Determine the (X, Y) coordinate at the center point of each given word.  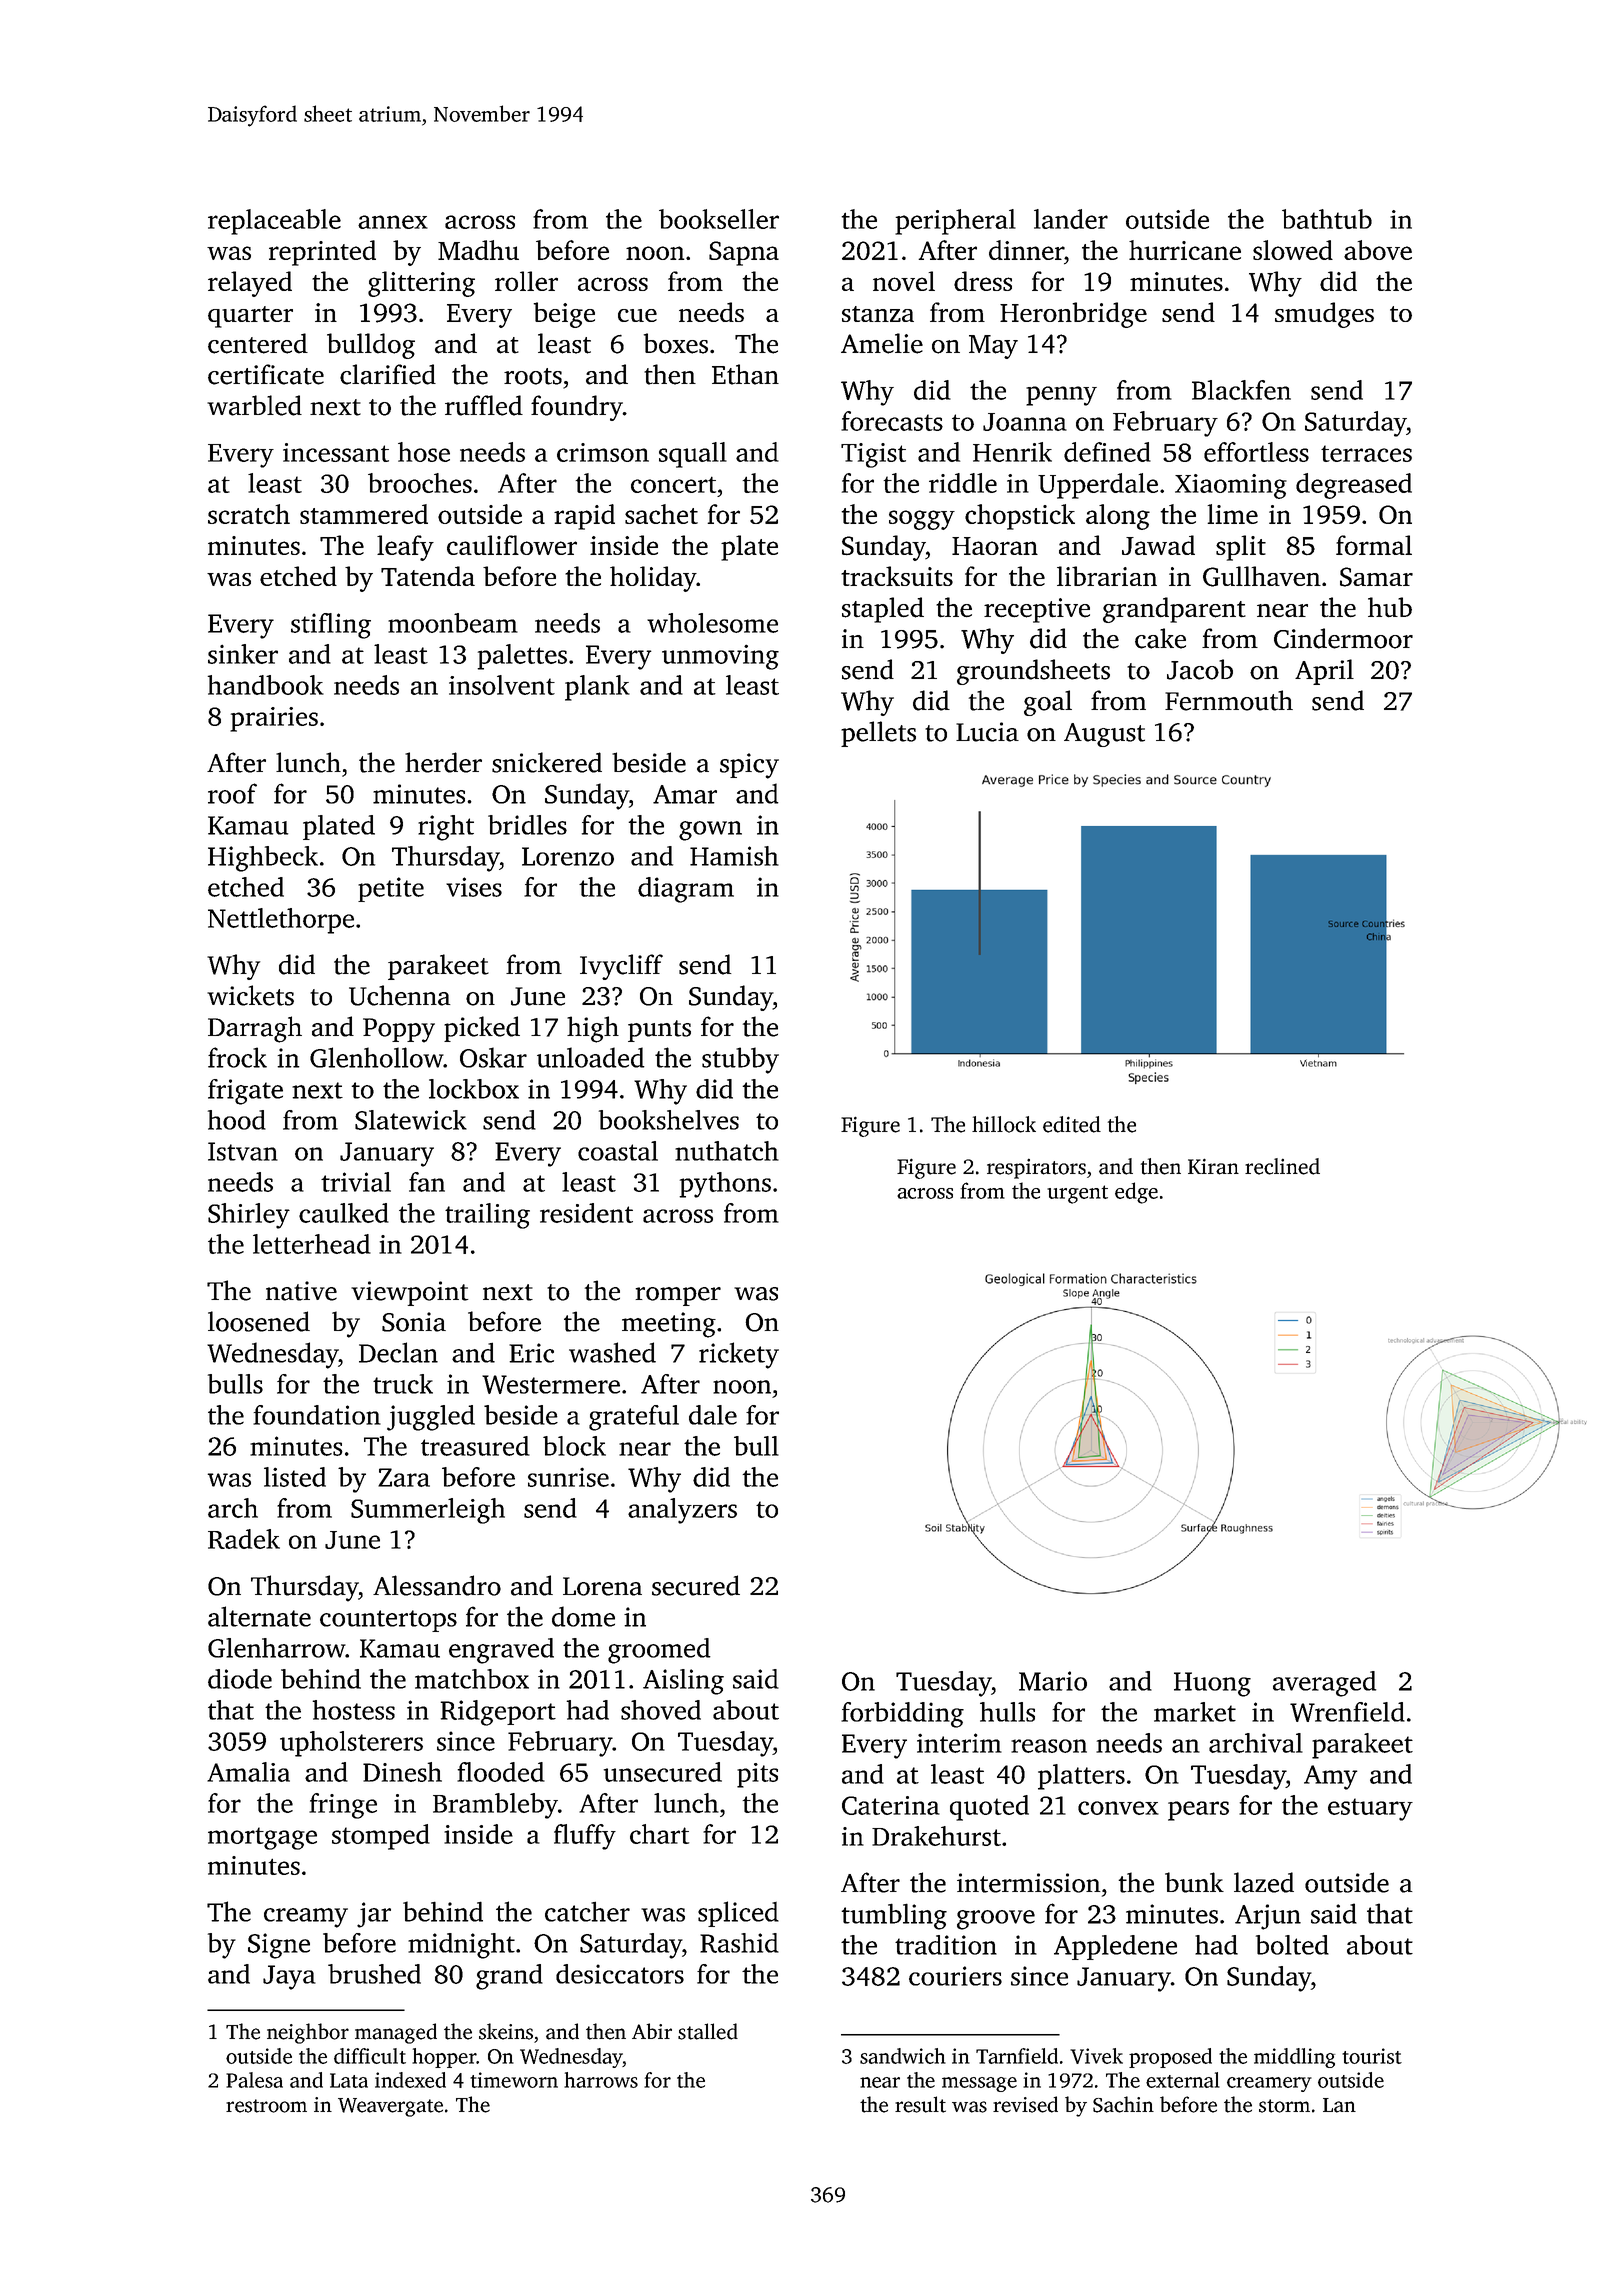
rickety (739, 1355)
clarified (388, 374)
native (301, 1291)
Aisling (683, 1682)
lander (1071, 219)
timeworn (514, 2080)
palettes (522, 657)
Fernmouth (1229, 700)
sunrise (568, 1477)
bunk (1194, 1882)
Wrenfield (1347, 1712)
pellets (878, 734)
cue (637, 315)
